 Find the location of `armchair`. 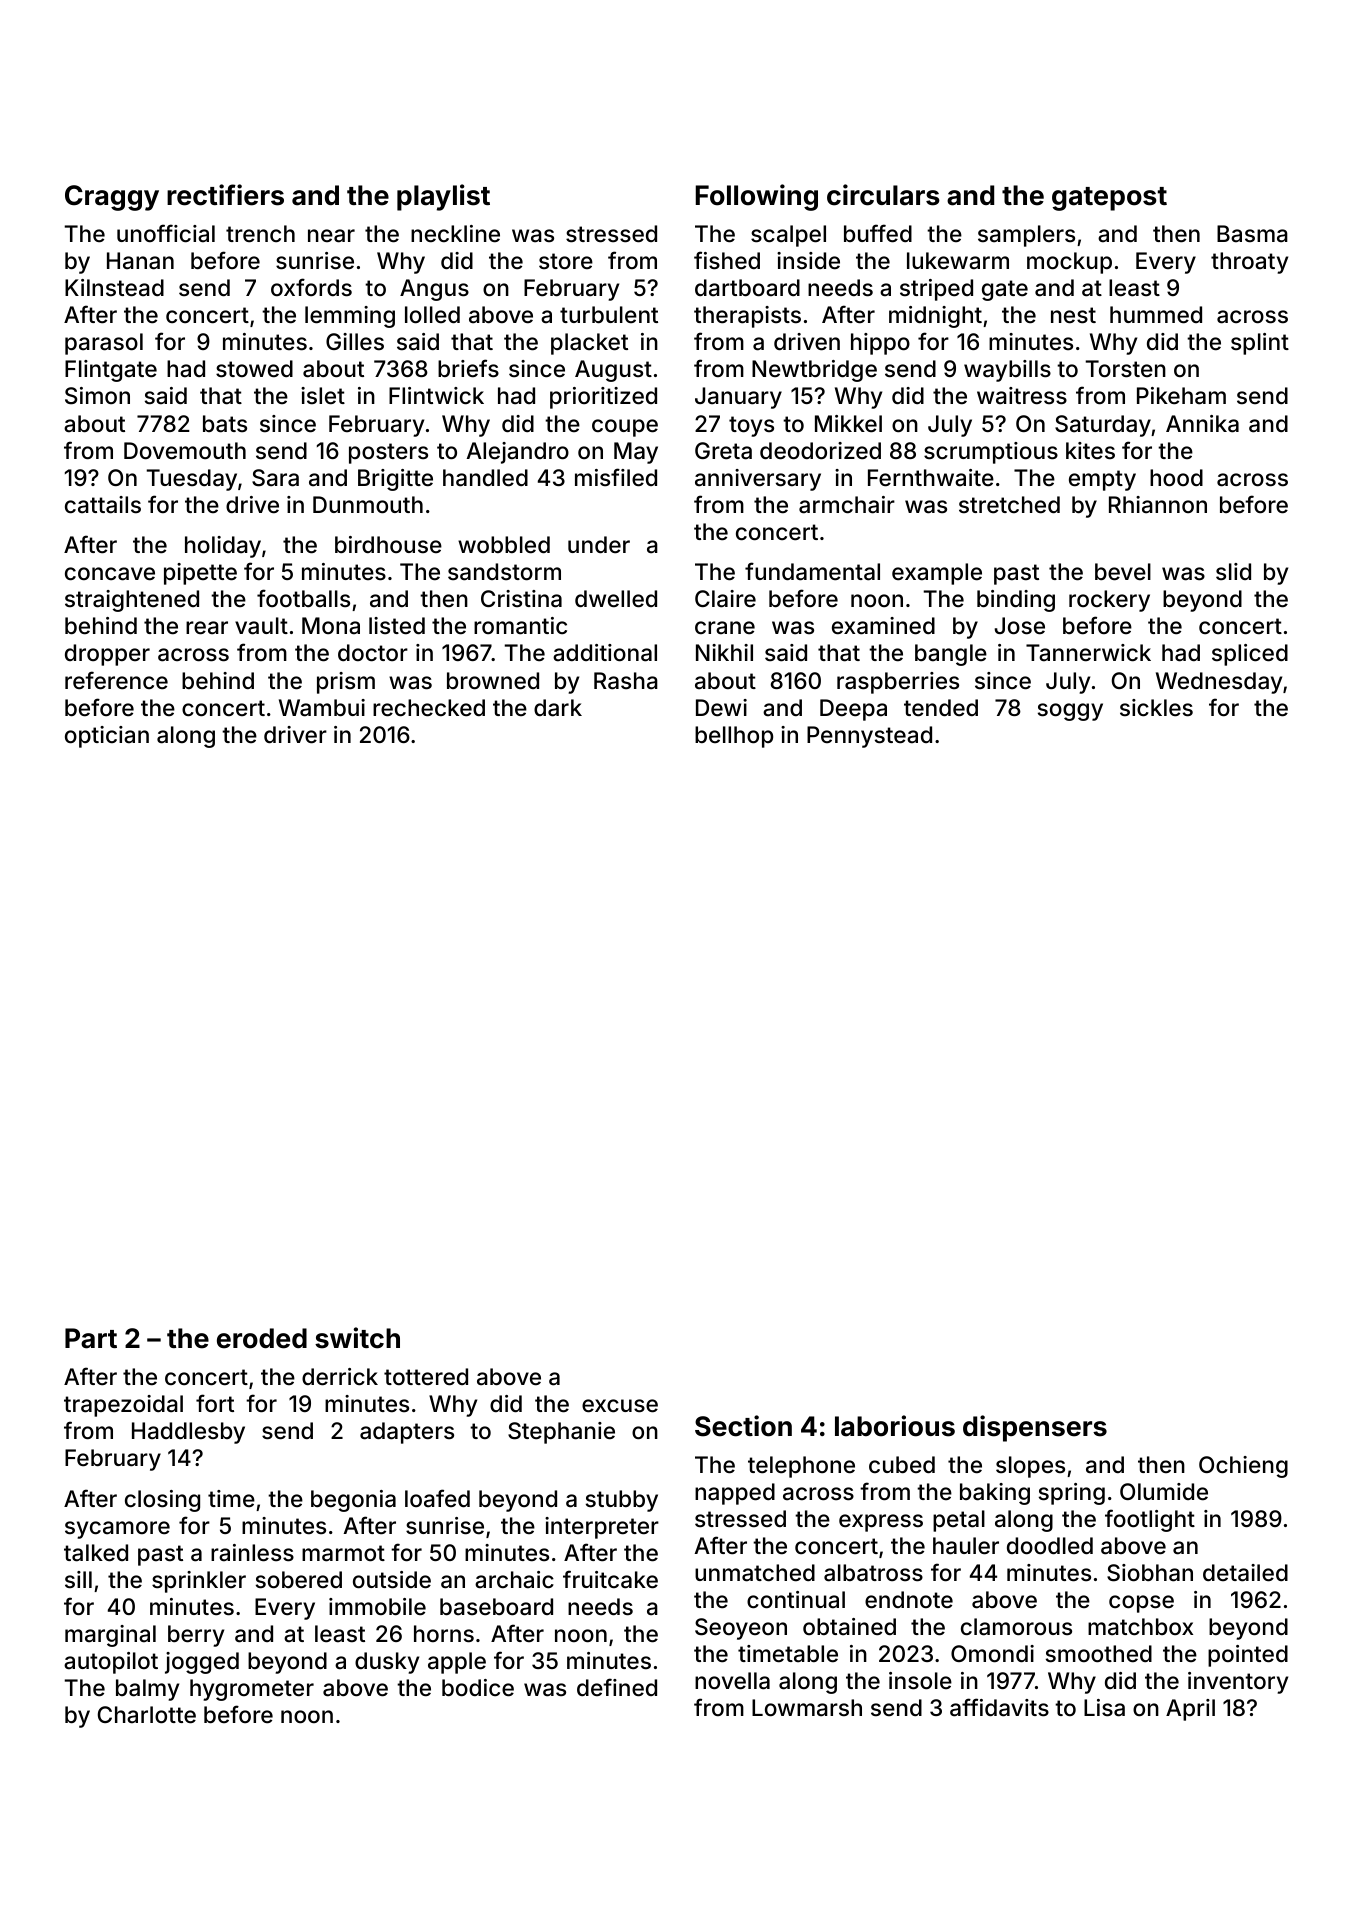

armchair is located at coordinates (847, 505).
